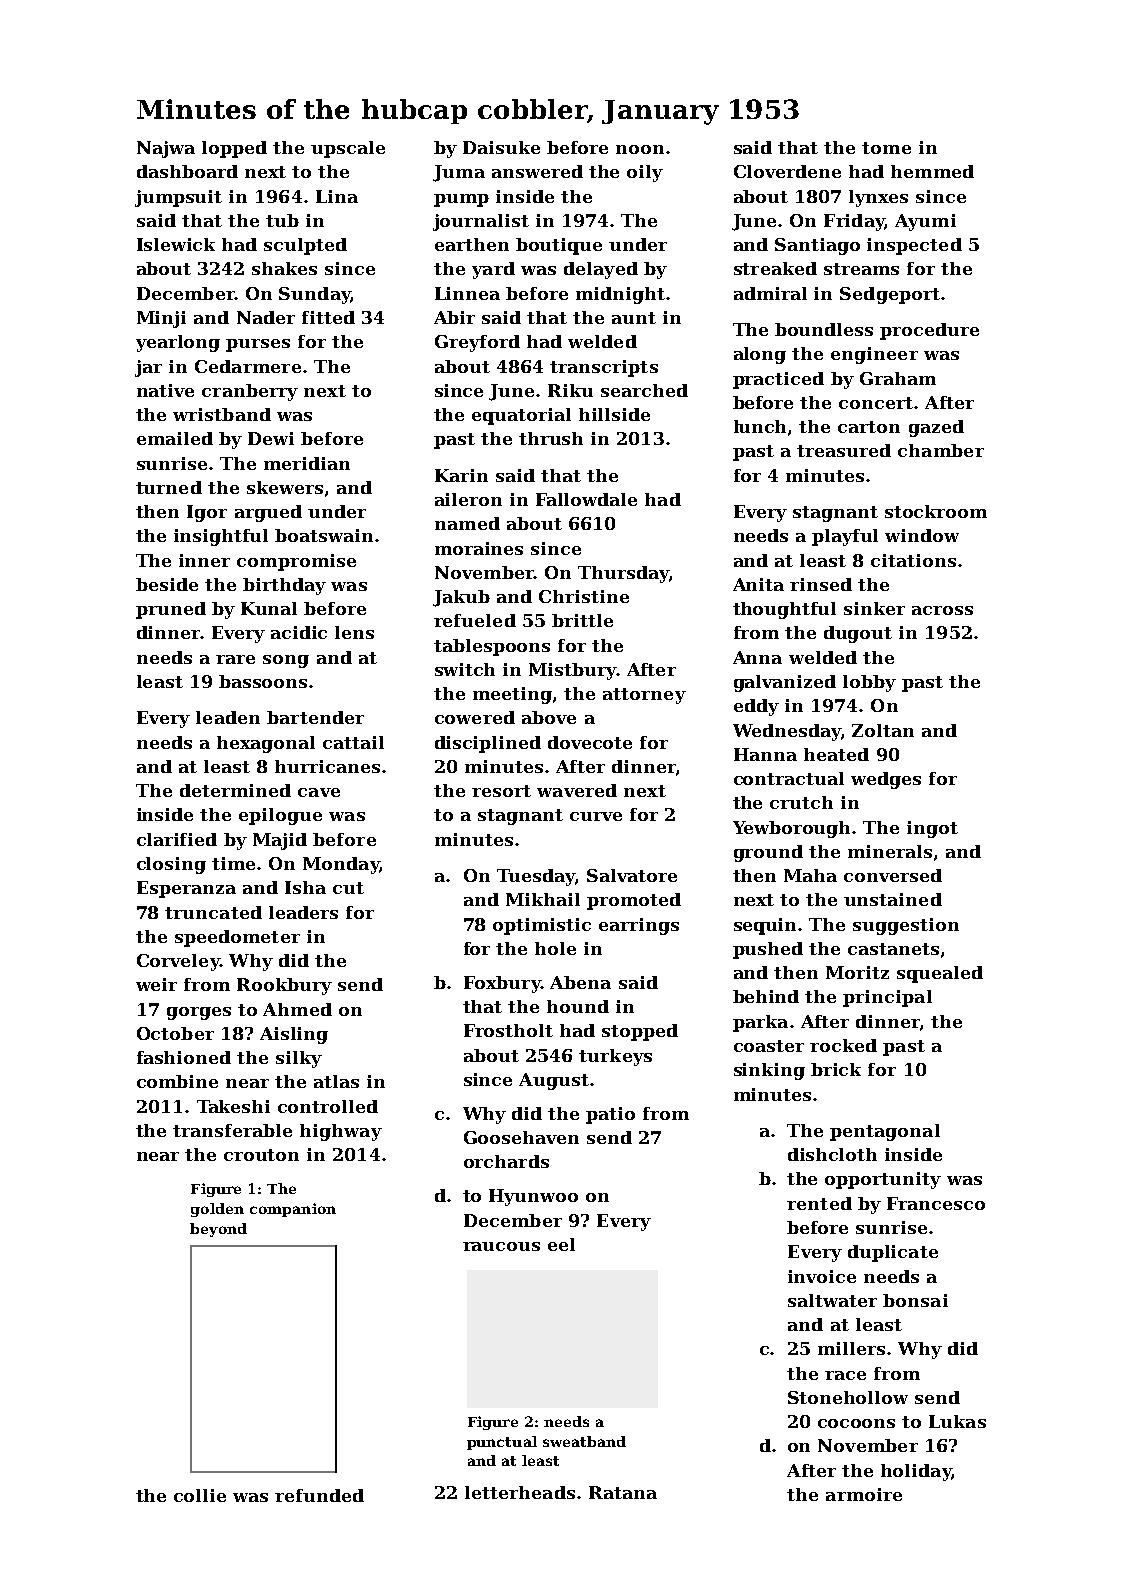 This page has height=1589, width=1124. I want to click on boundless, so click(824, 329).
